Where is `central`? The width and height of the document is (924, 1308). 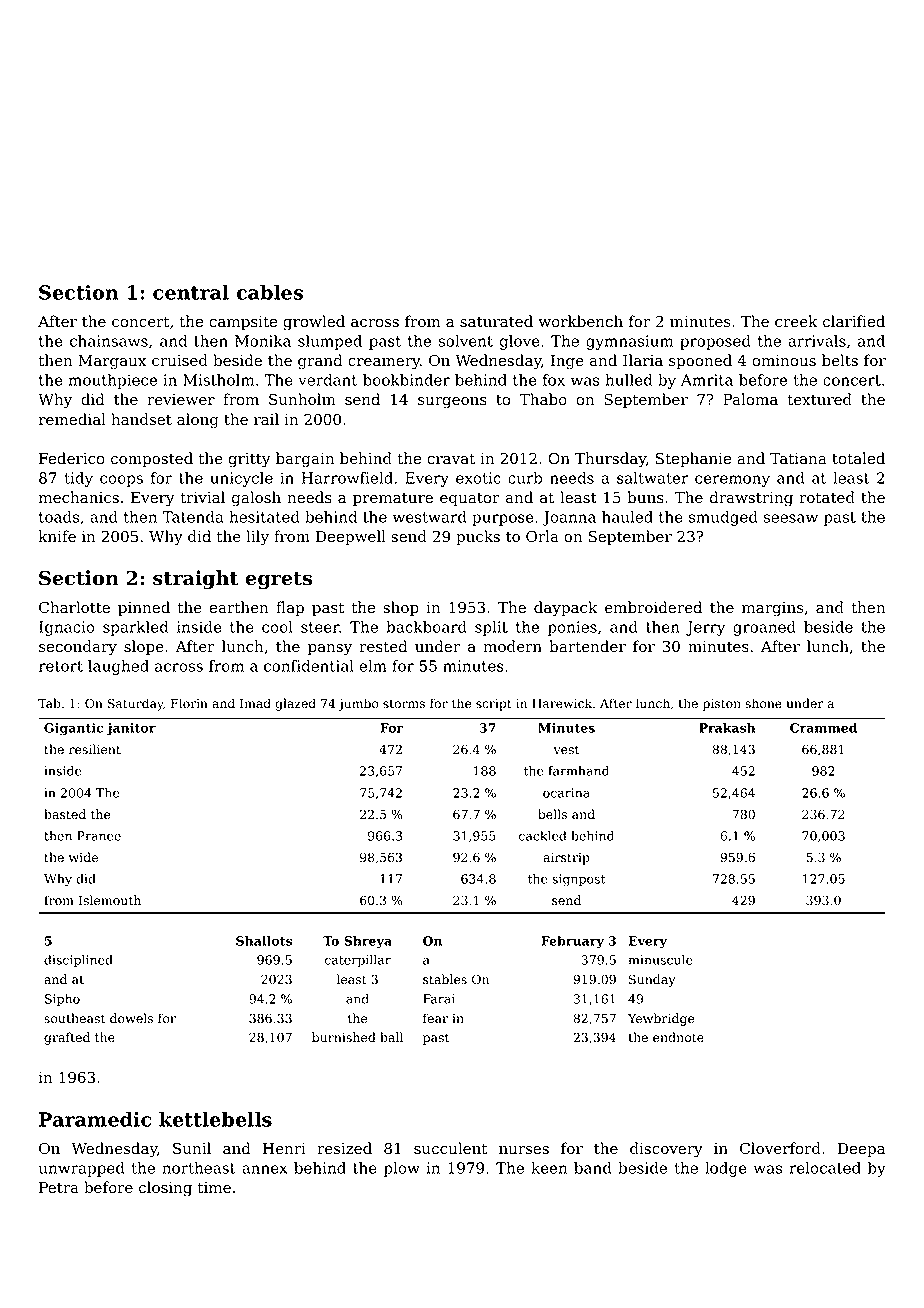
central is located at coordinates (191, 292).
